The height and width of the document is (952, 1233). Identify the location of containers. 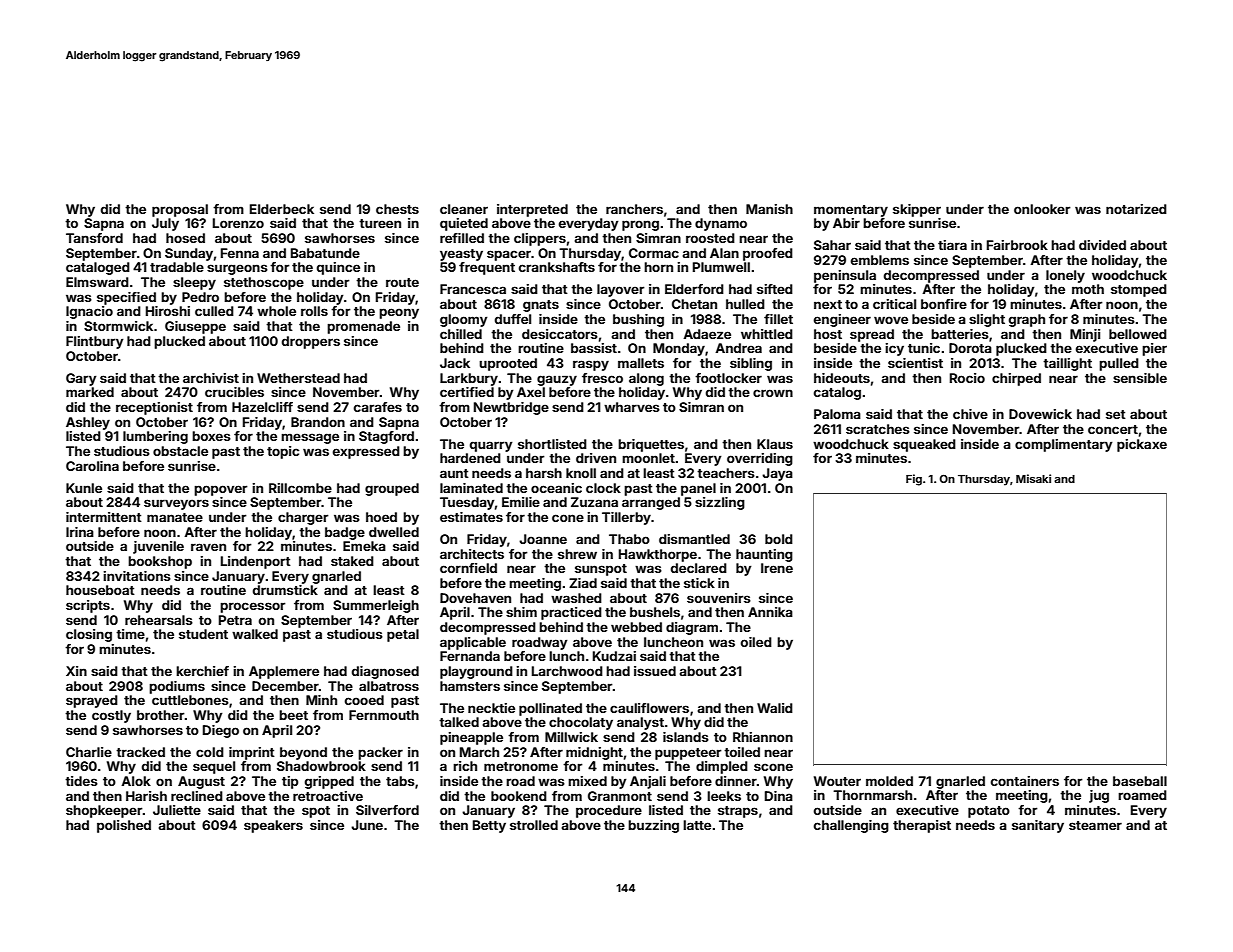
(1025, 781).
